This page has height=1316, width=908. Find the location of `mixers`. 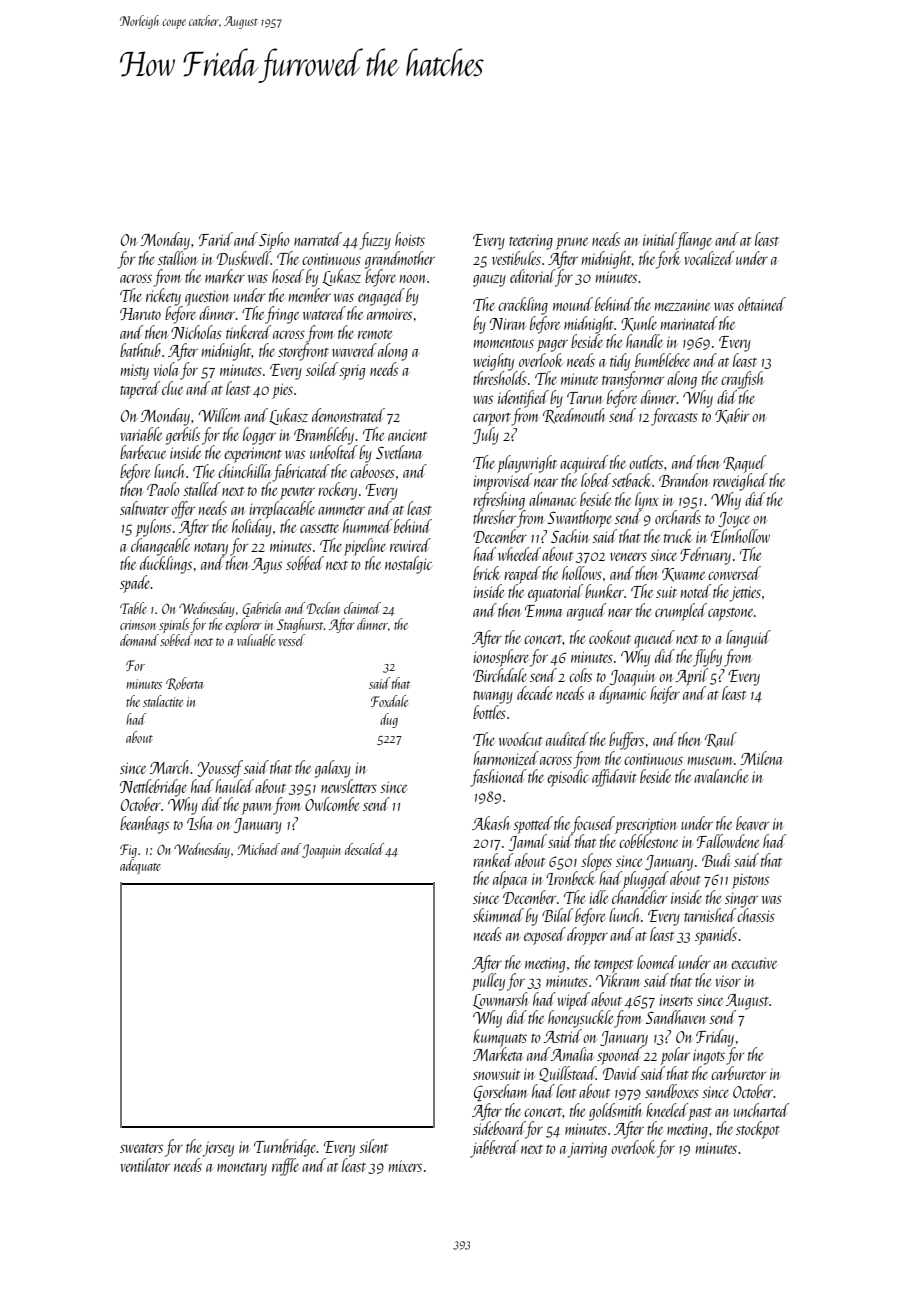

mixers is located at coordinates (405, 1166).
